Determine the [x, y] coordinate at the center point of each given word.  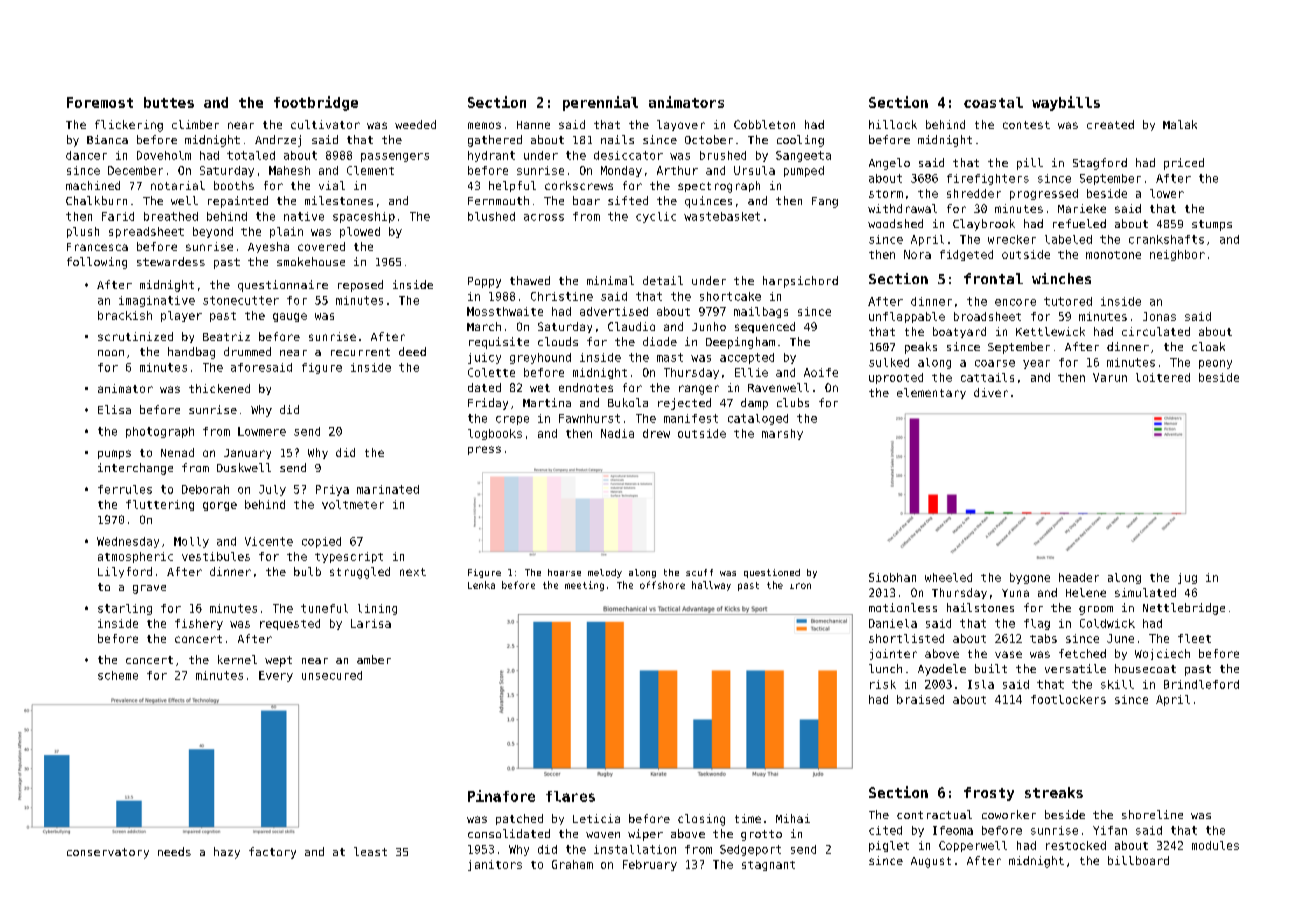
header [1079, 577]
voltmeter [353, 504]
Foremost [100, 102]
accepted [747, 358]
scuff [699, 572]
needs [174, 851]
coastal [993, 102]
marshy [782, 434]
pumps [114, 454]
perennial [600, 103]
